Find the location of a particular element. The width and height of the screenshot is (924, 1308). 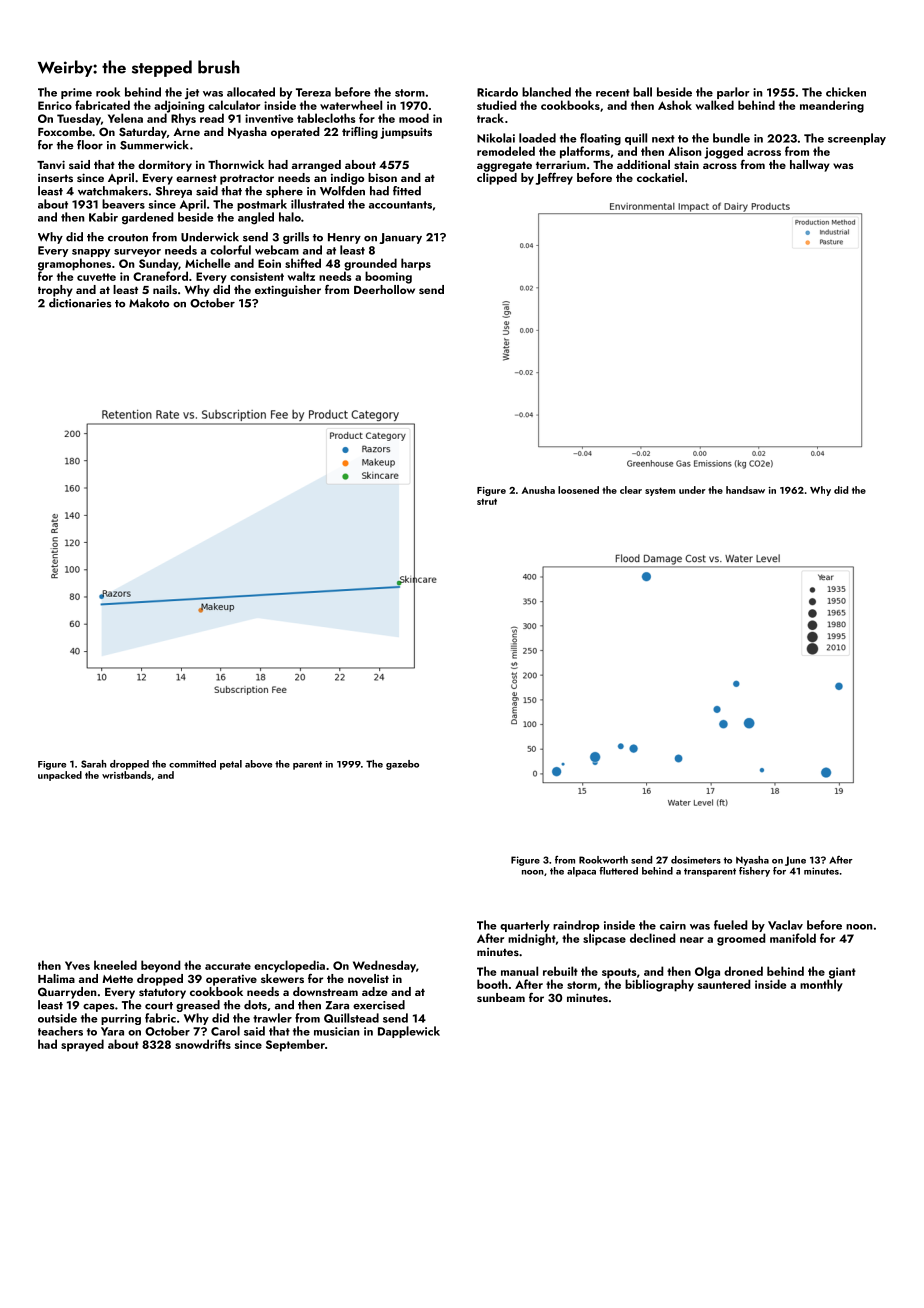

Dapplewick is located at coordinates (409, 1032).
